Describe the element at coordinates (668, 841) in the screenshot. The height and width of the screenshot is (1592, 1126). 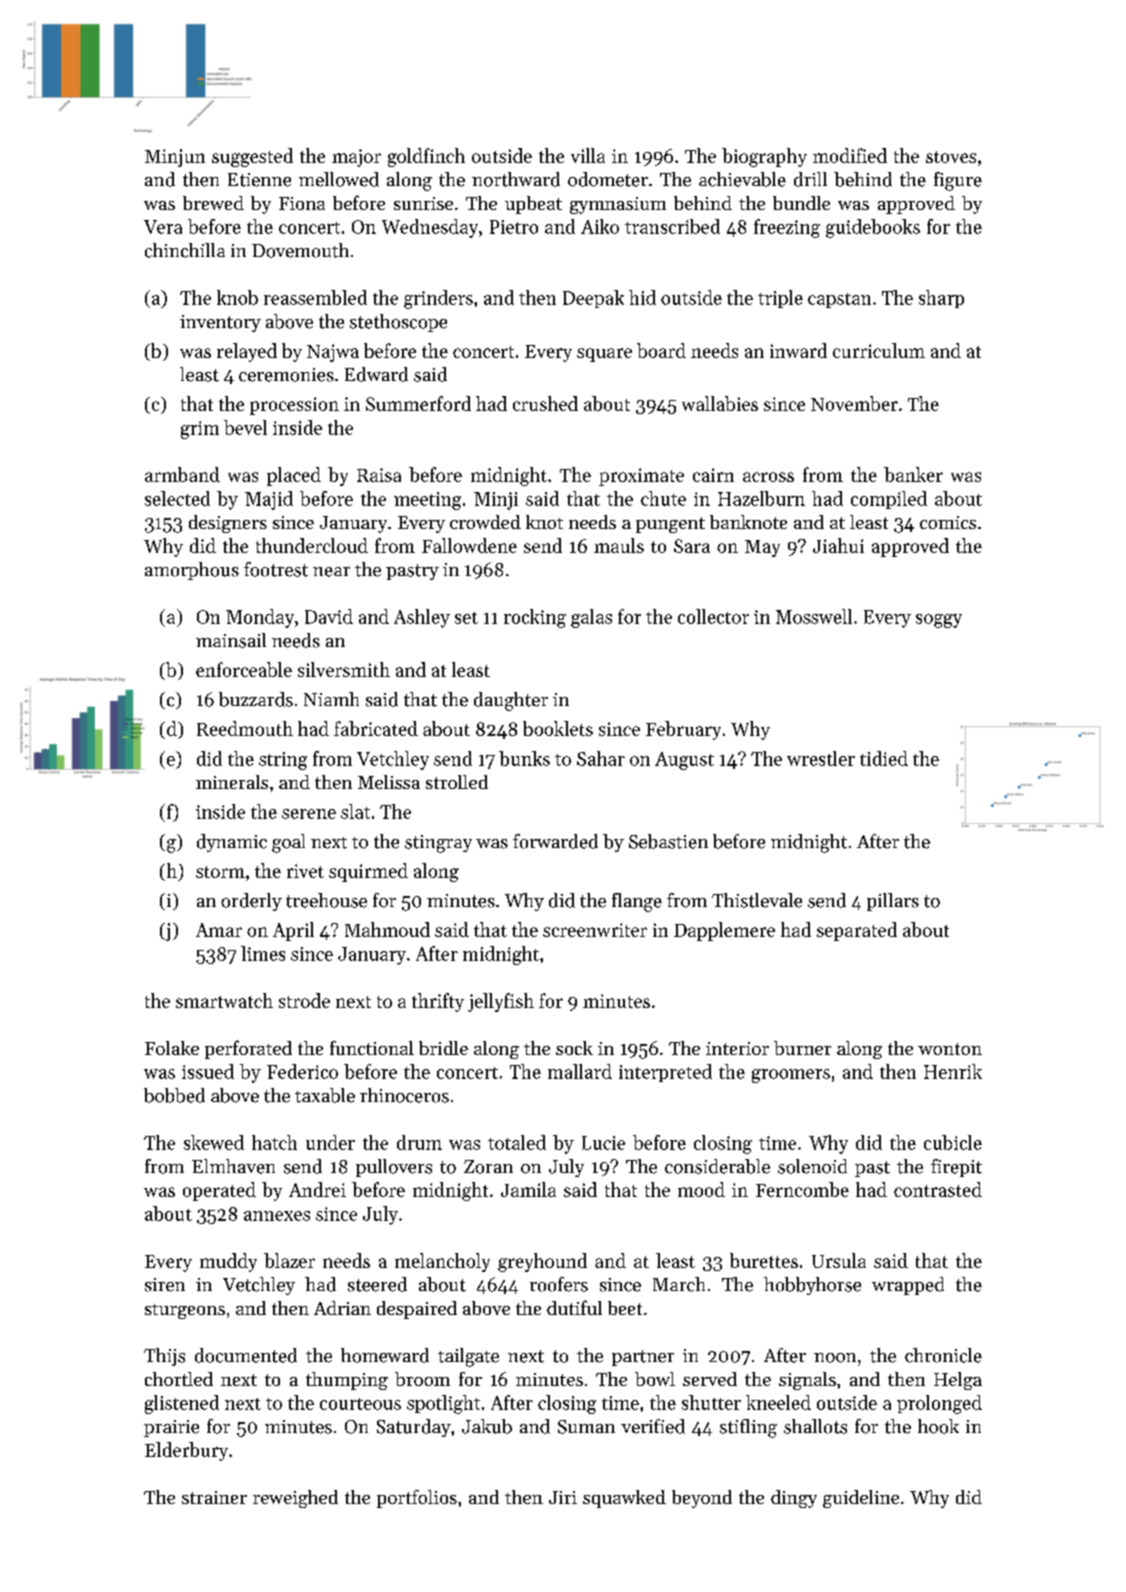
I see `Sebastien` at that location.
